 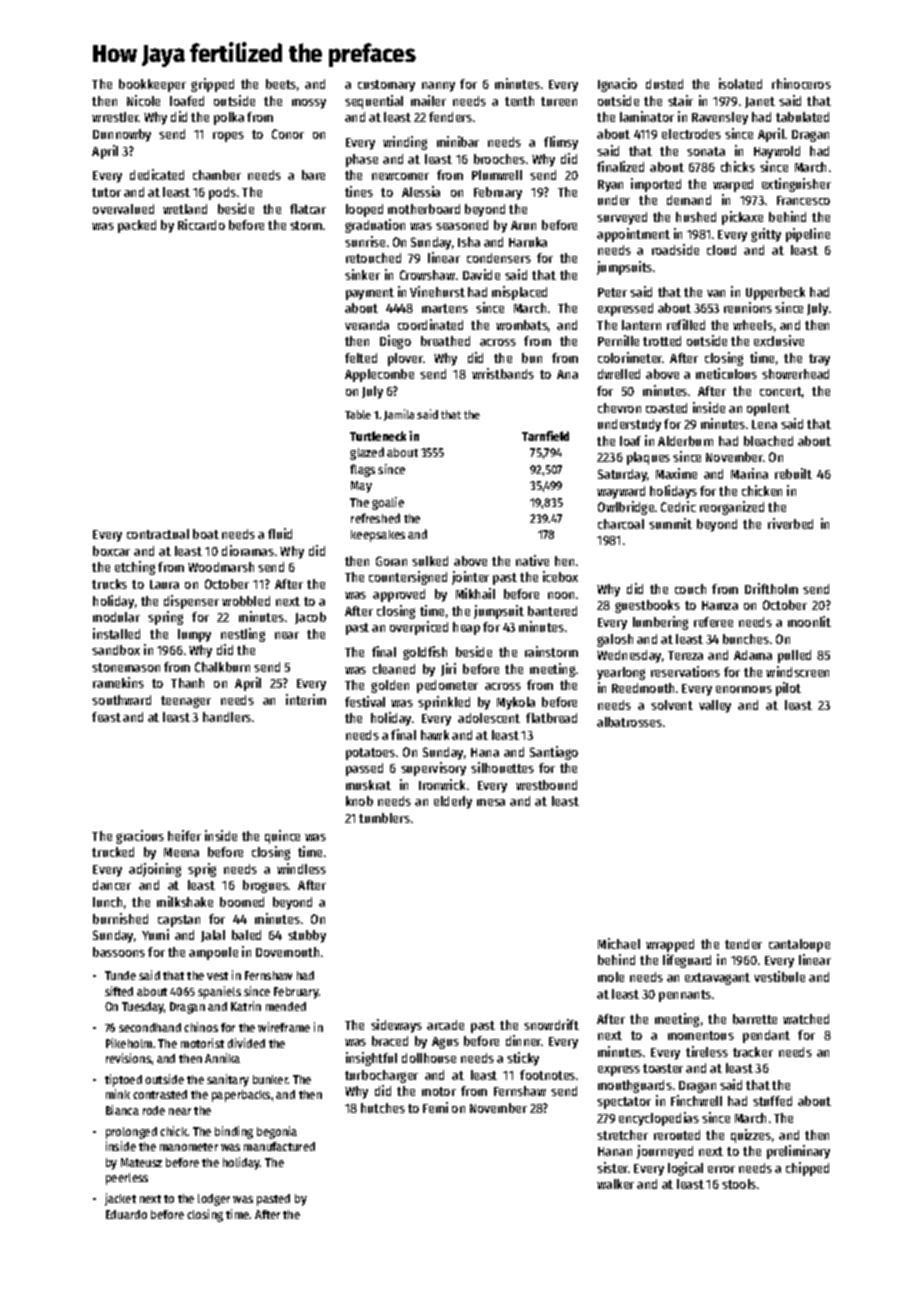 What do you see at coordinates (358, 414) in the screenshot?
I see `Table` at bounding box center [358, 414].
